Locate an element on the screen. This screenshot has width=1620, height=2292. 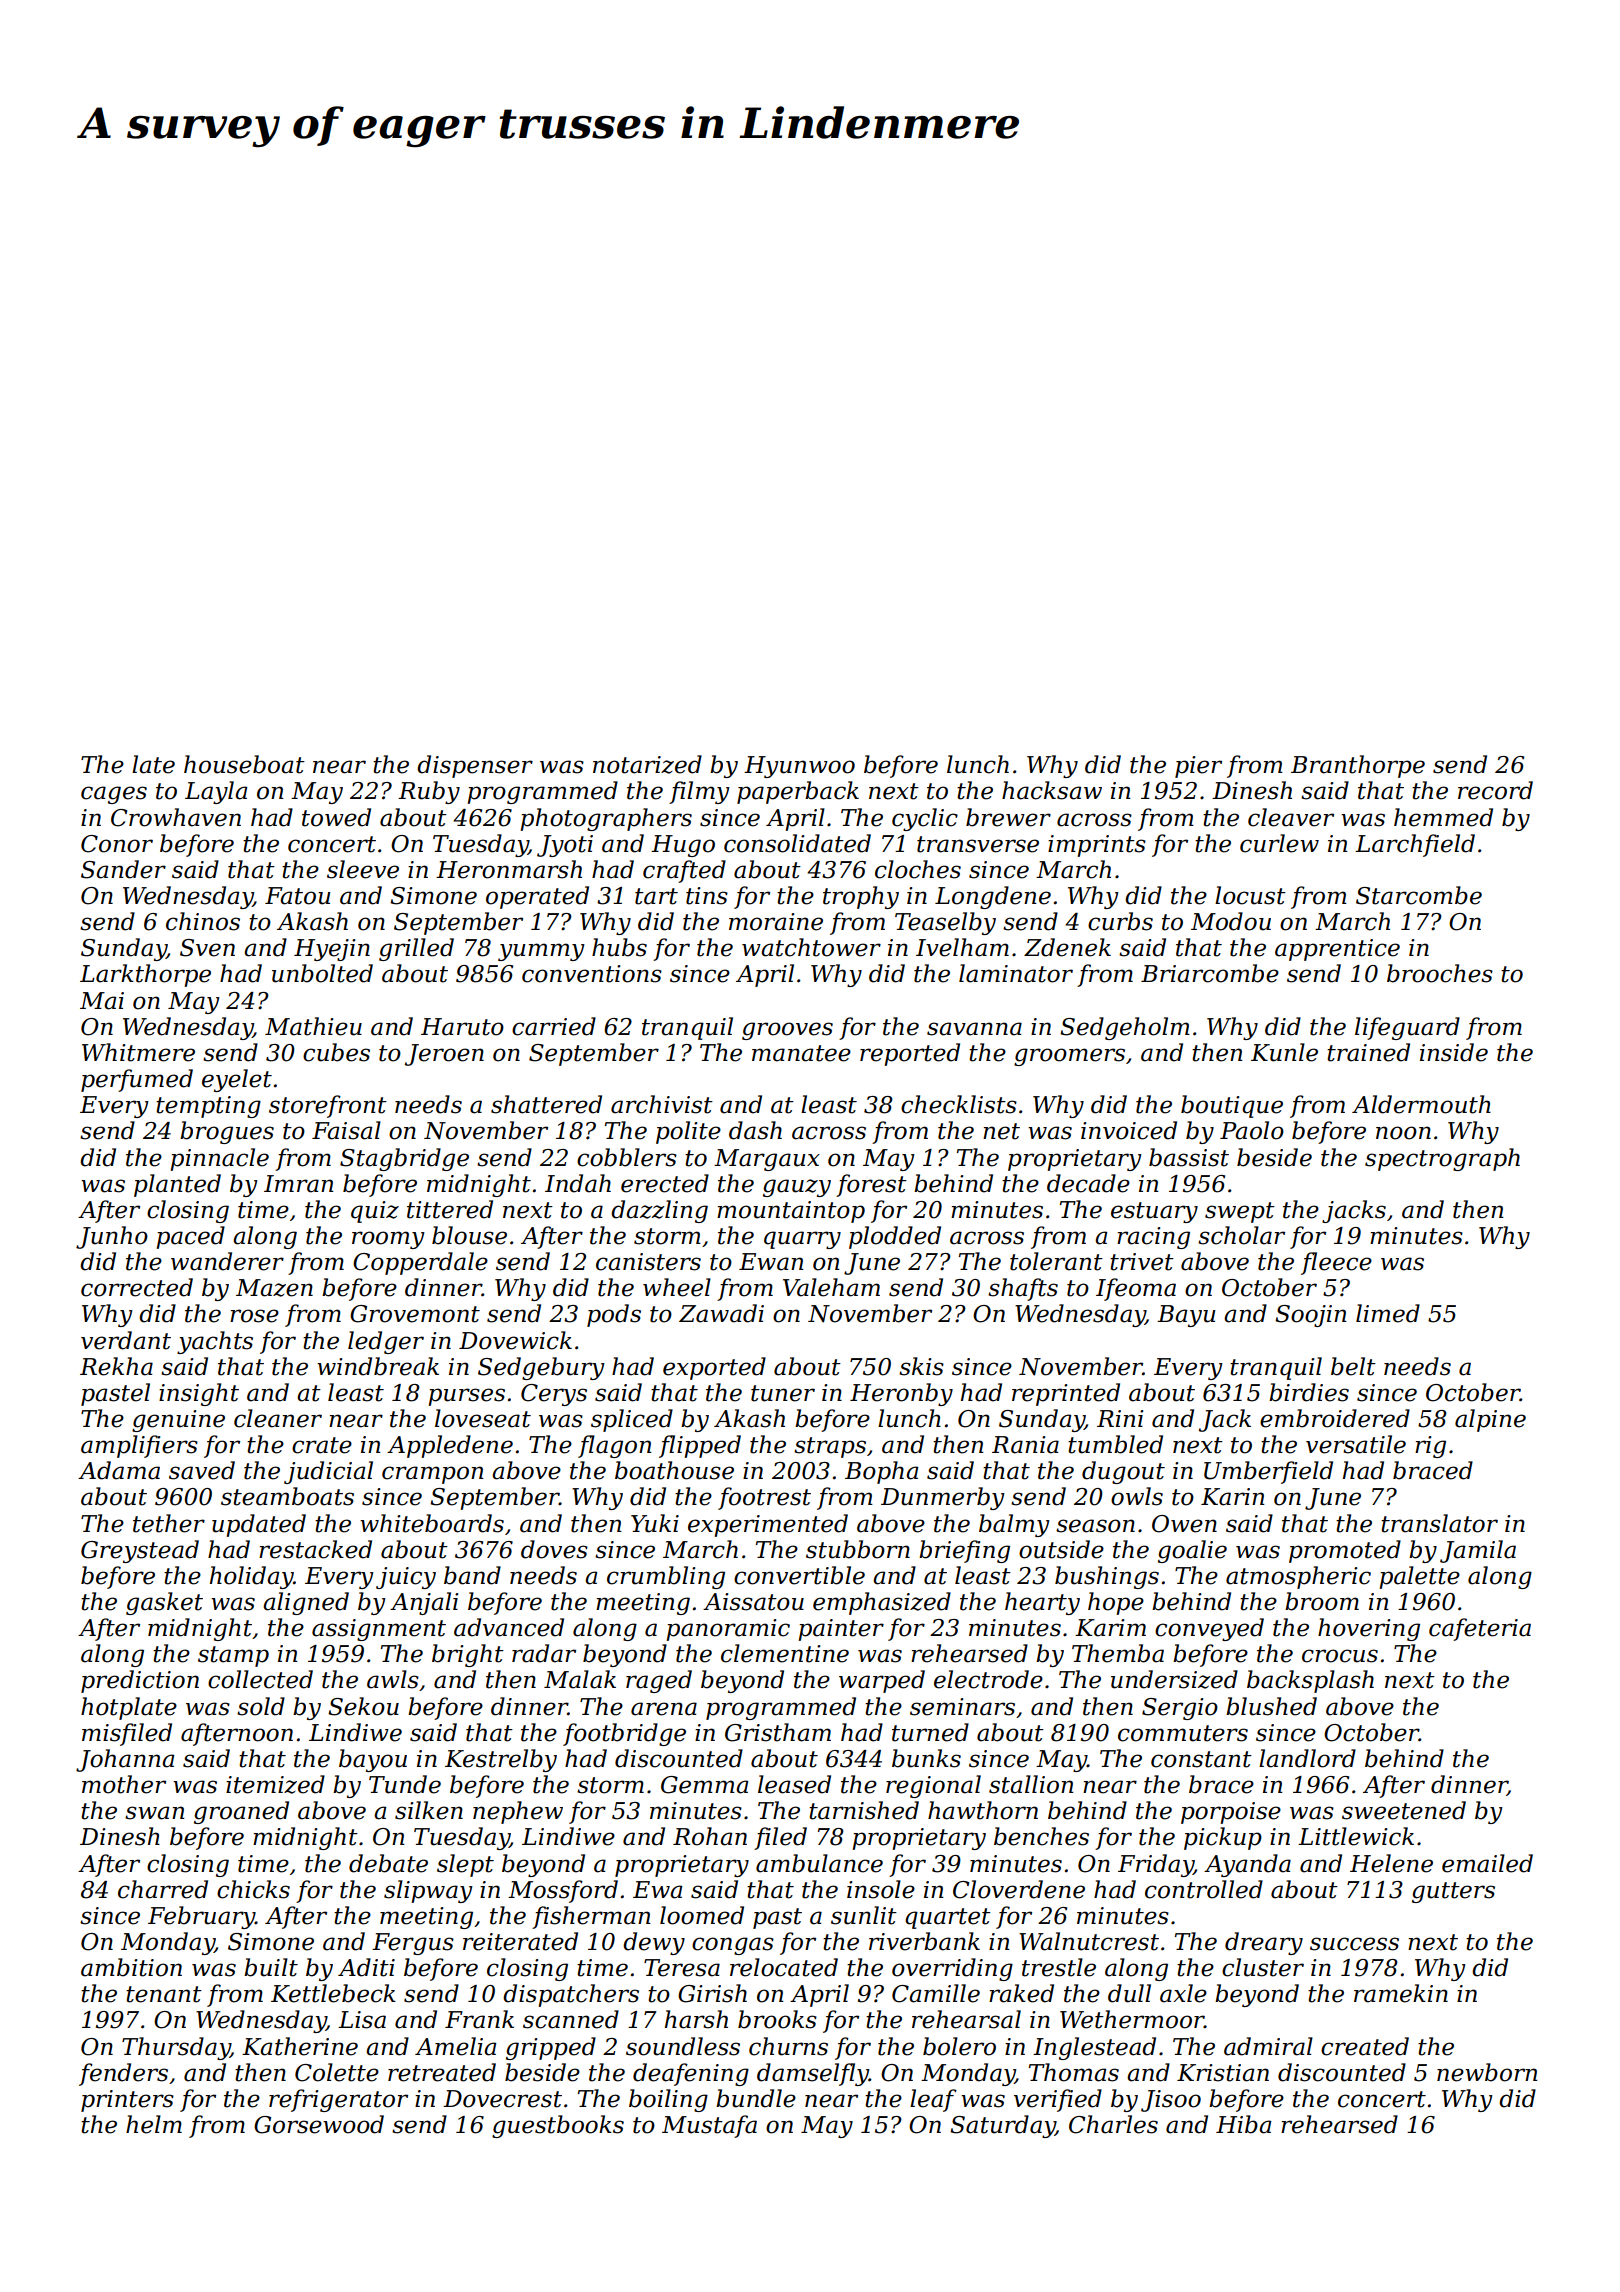
tart is located at coordinates (656, 896).
